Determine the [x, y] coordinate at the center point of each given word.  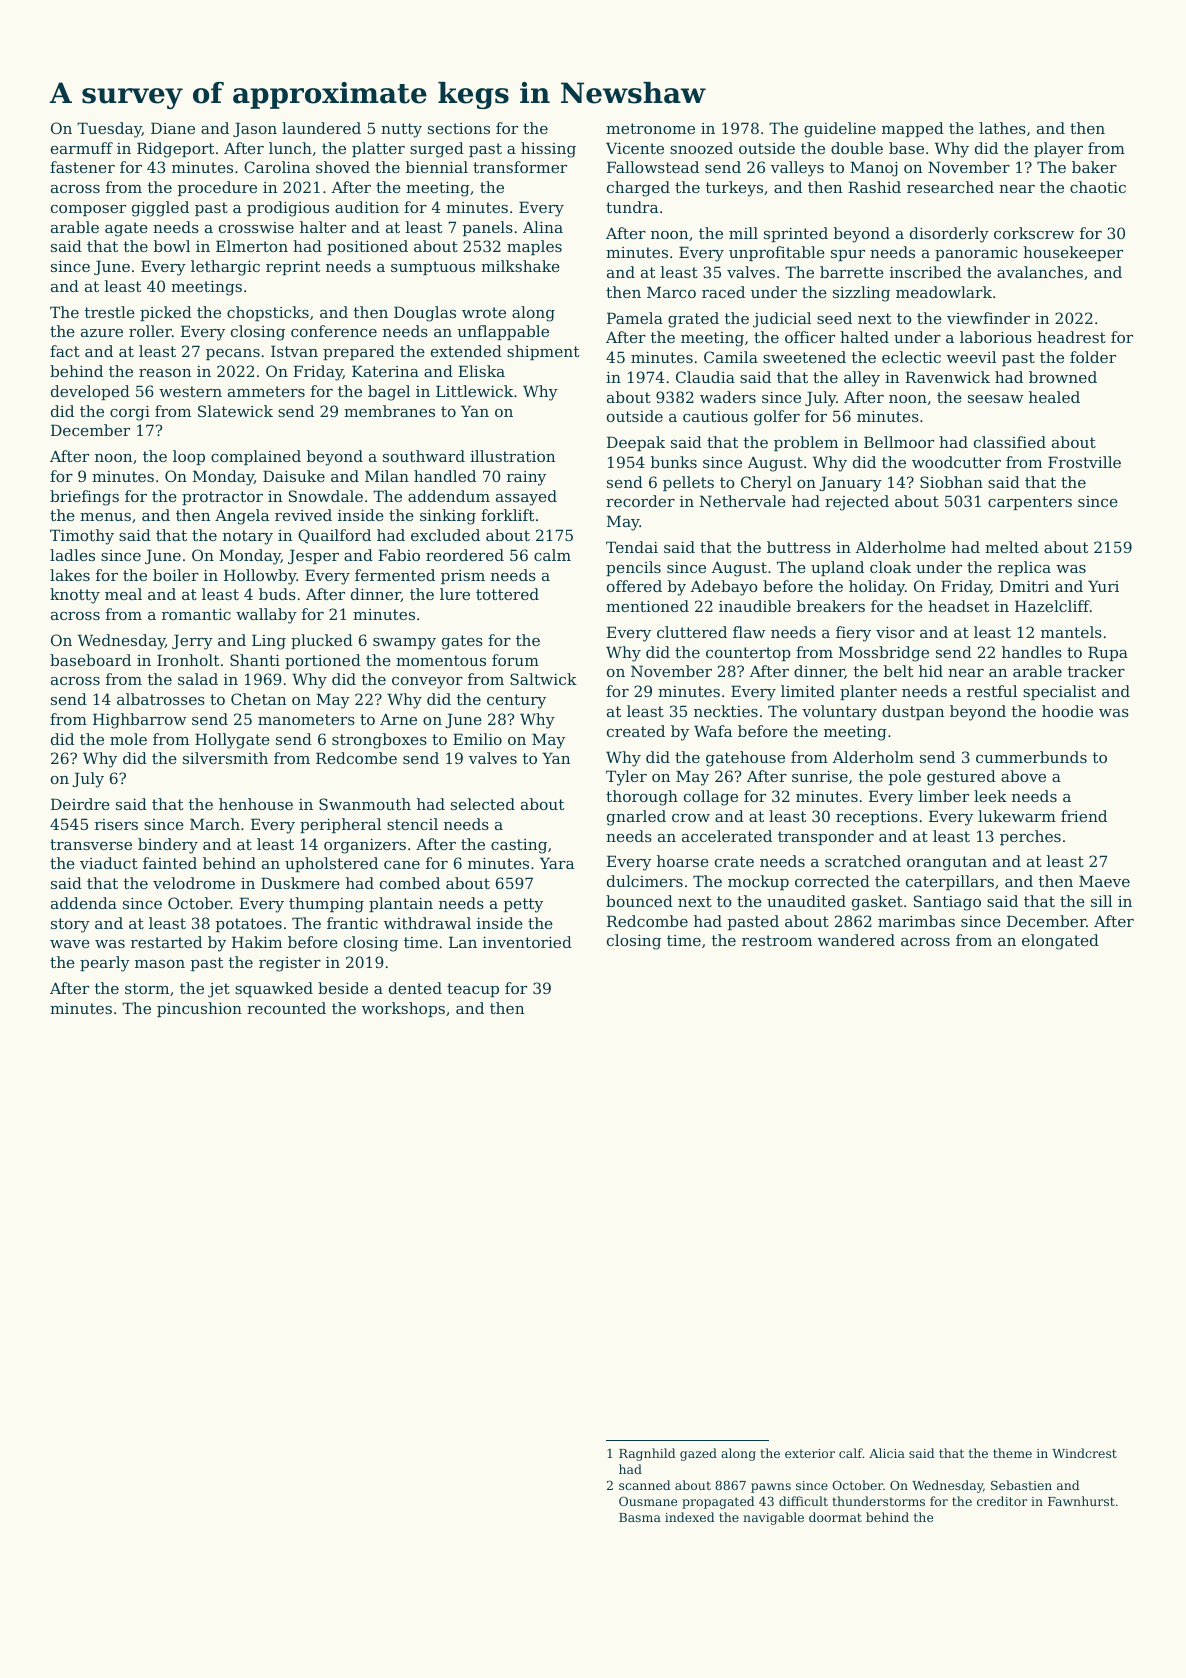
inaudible [755, 606]
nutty [401, 130]
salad [198, 679]
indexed [690, 1517]
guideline [840, 130]
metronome [650, 128]
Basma [640, 1517]
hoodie [1067, 711]
